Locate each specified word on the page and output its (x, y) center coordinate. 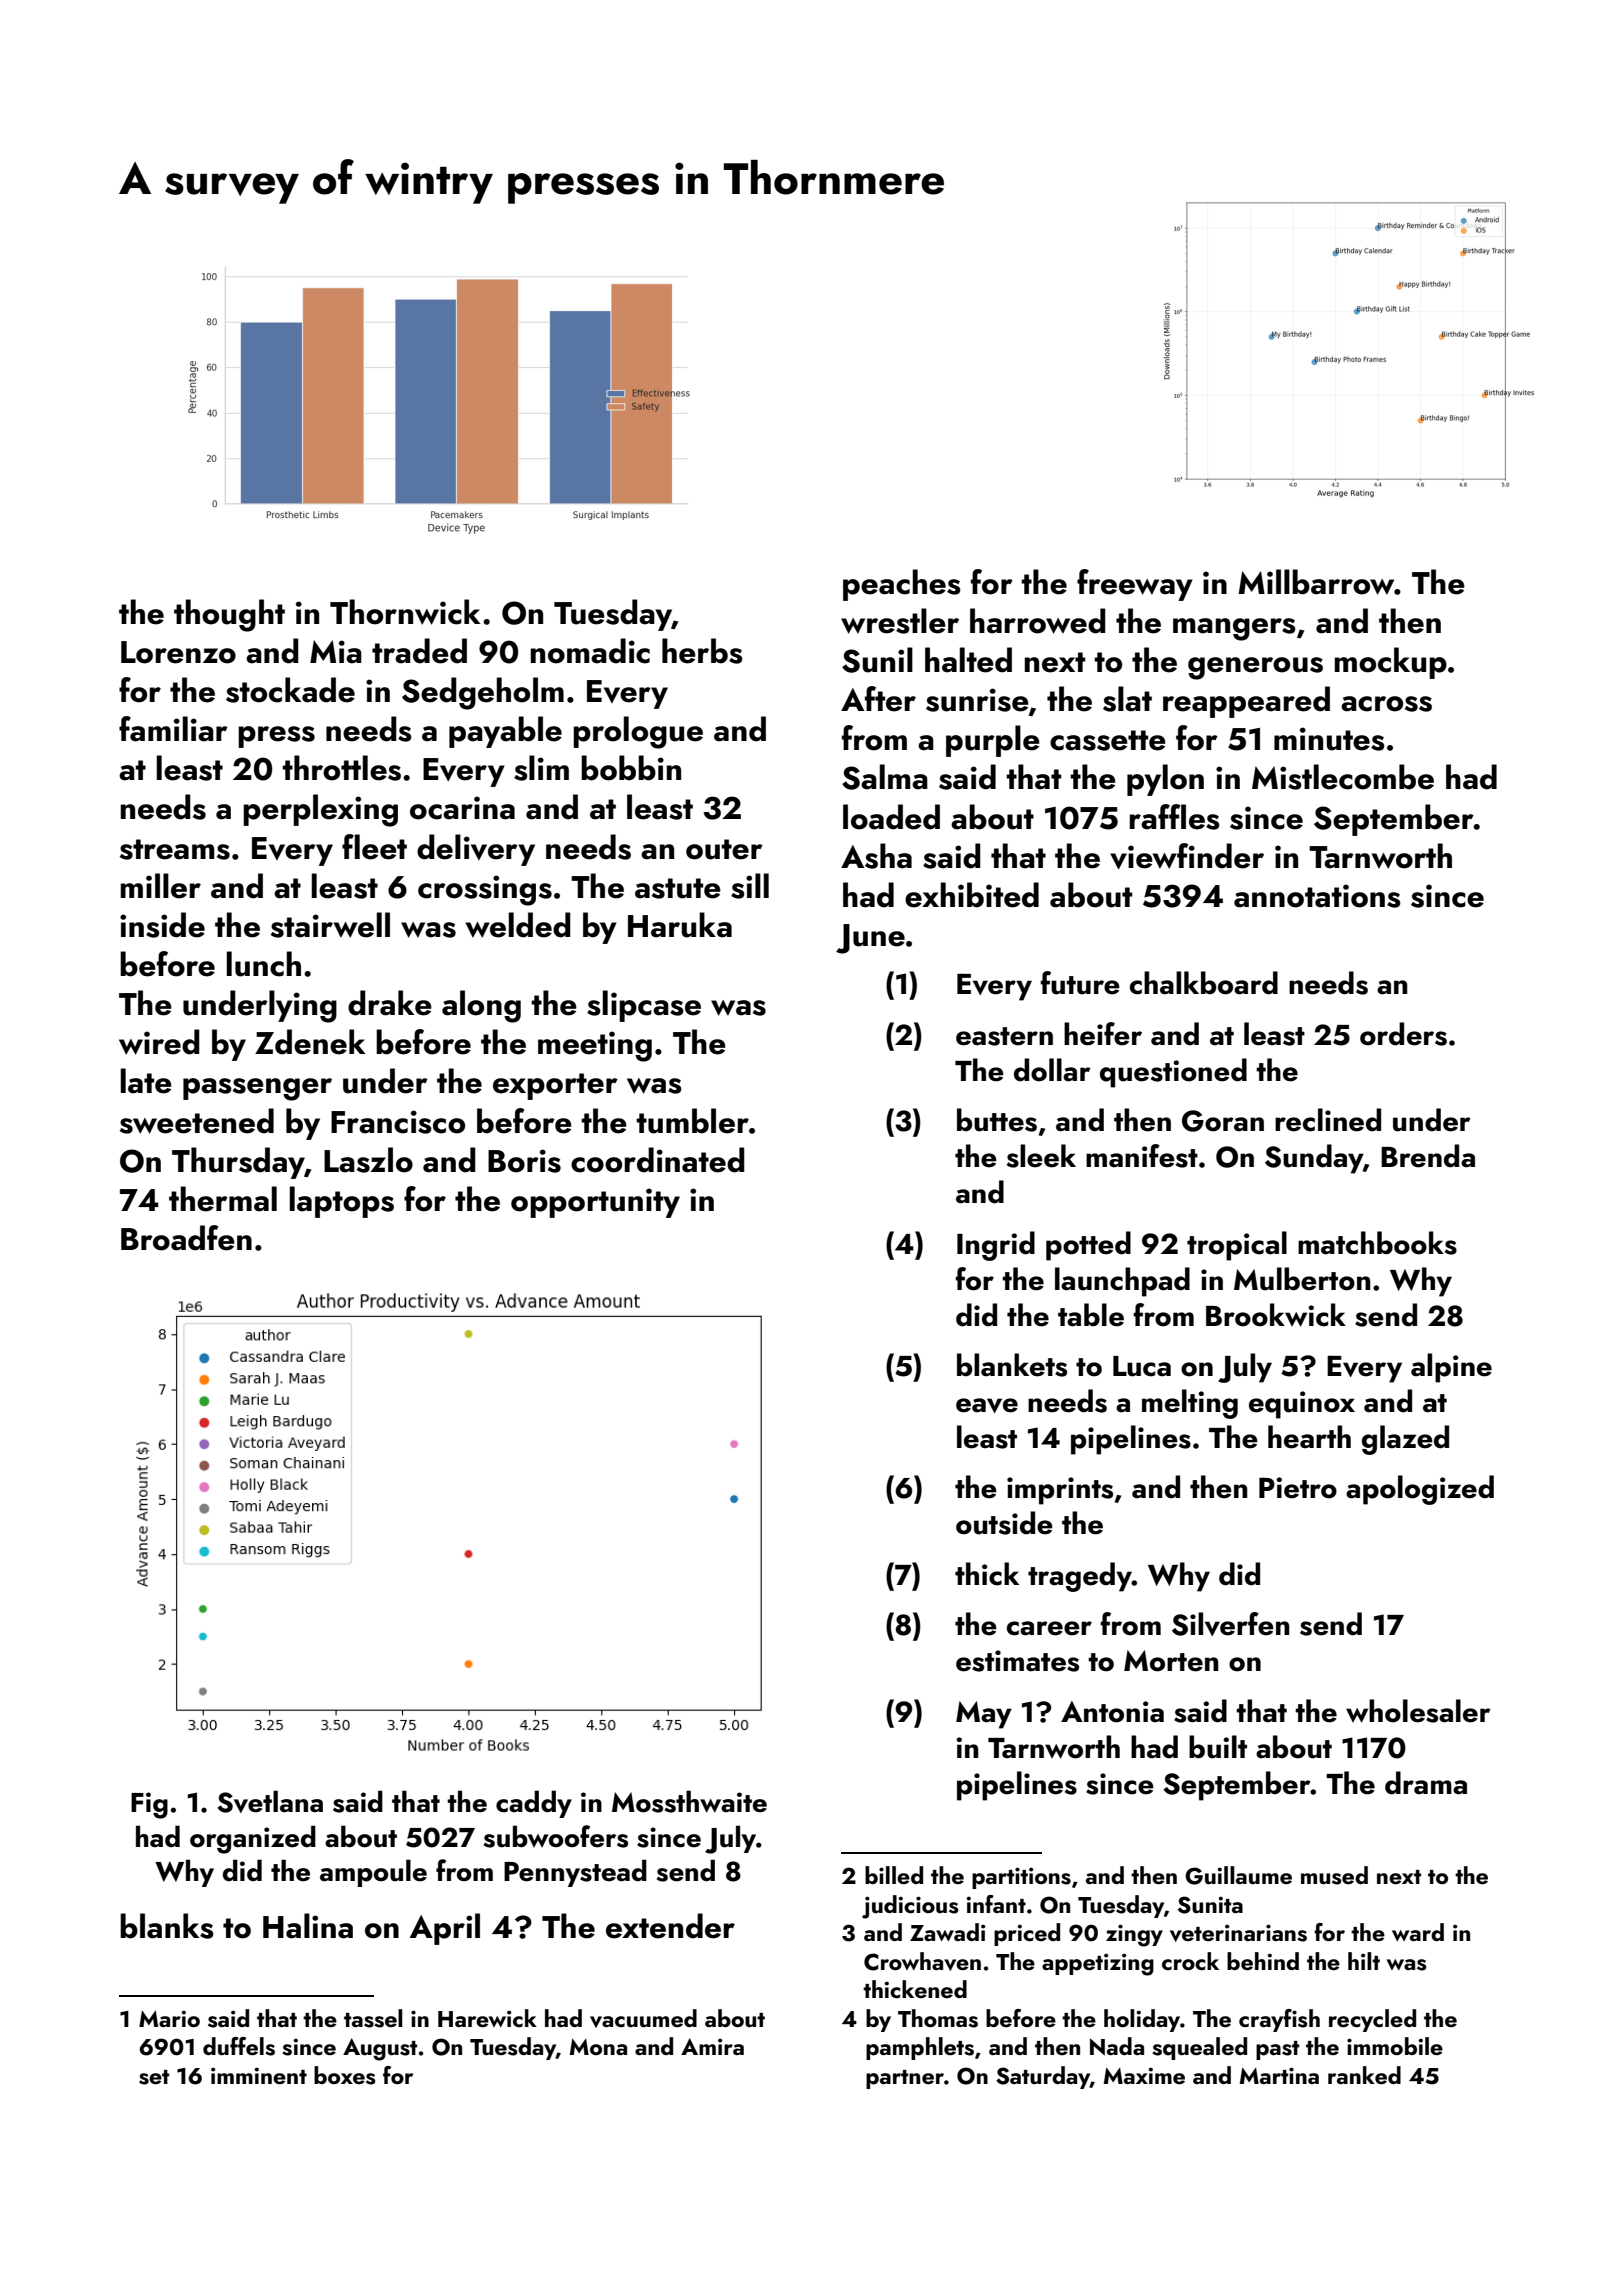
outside (1004, 1523)
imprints (1060, 1491)
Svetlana (270, 1801)
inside (162, 925)
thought (229, 615)
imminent (259, 2075)
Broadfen (186, 1238)
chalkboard (1204, 983)
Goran (1223, 1121)
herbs (702, 651)
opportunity (595, 1203)
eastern (1004, 1036)
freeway (1135, 585)
